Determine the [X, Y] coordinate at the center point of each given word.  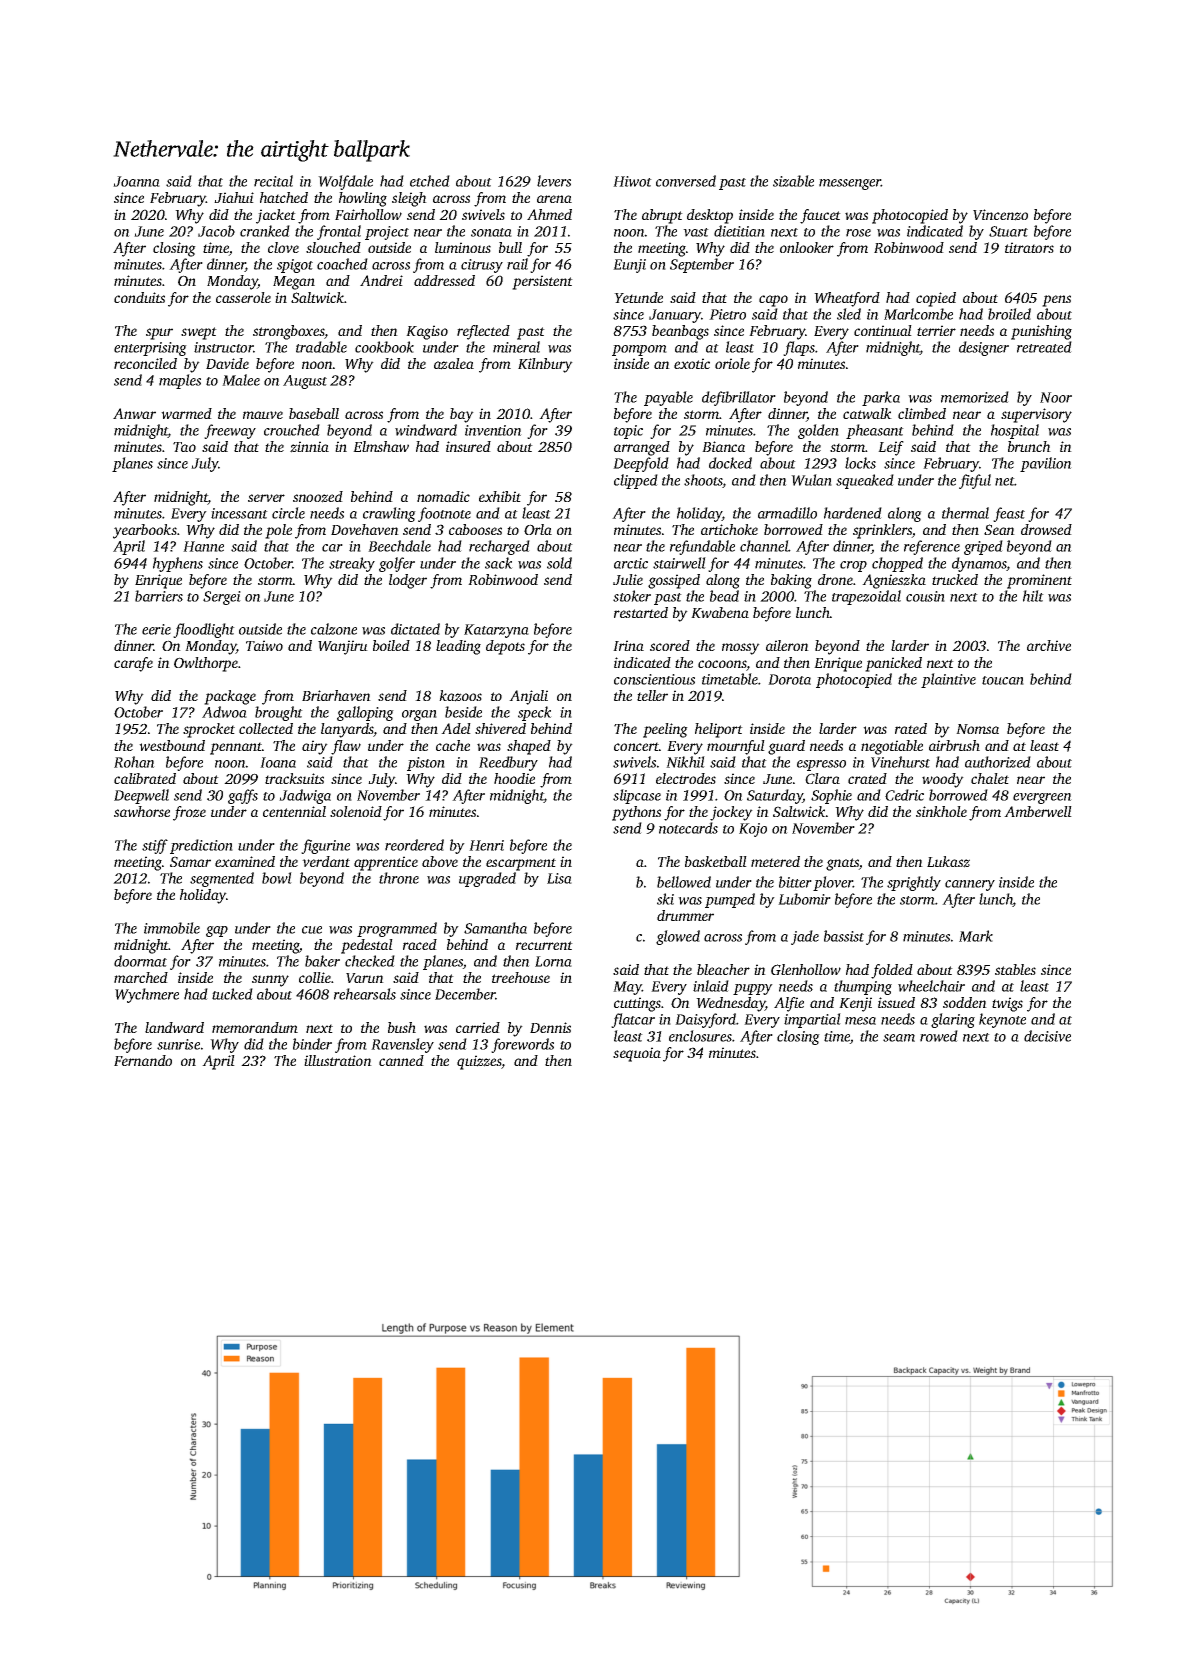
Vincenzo [1000, 215]
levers [554, 181]
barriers [159, 596]
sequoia [637, 1054]
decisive [1047, 1036]
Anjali [528, 697]
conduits [139, 297]
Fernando [143, 1060]
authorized [998, 762]
